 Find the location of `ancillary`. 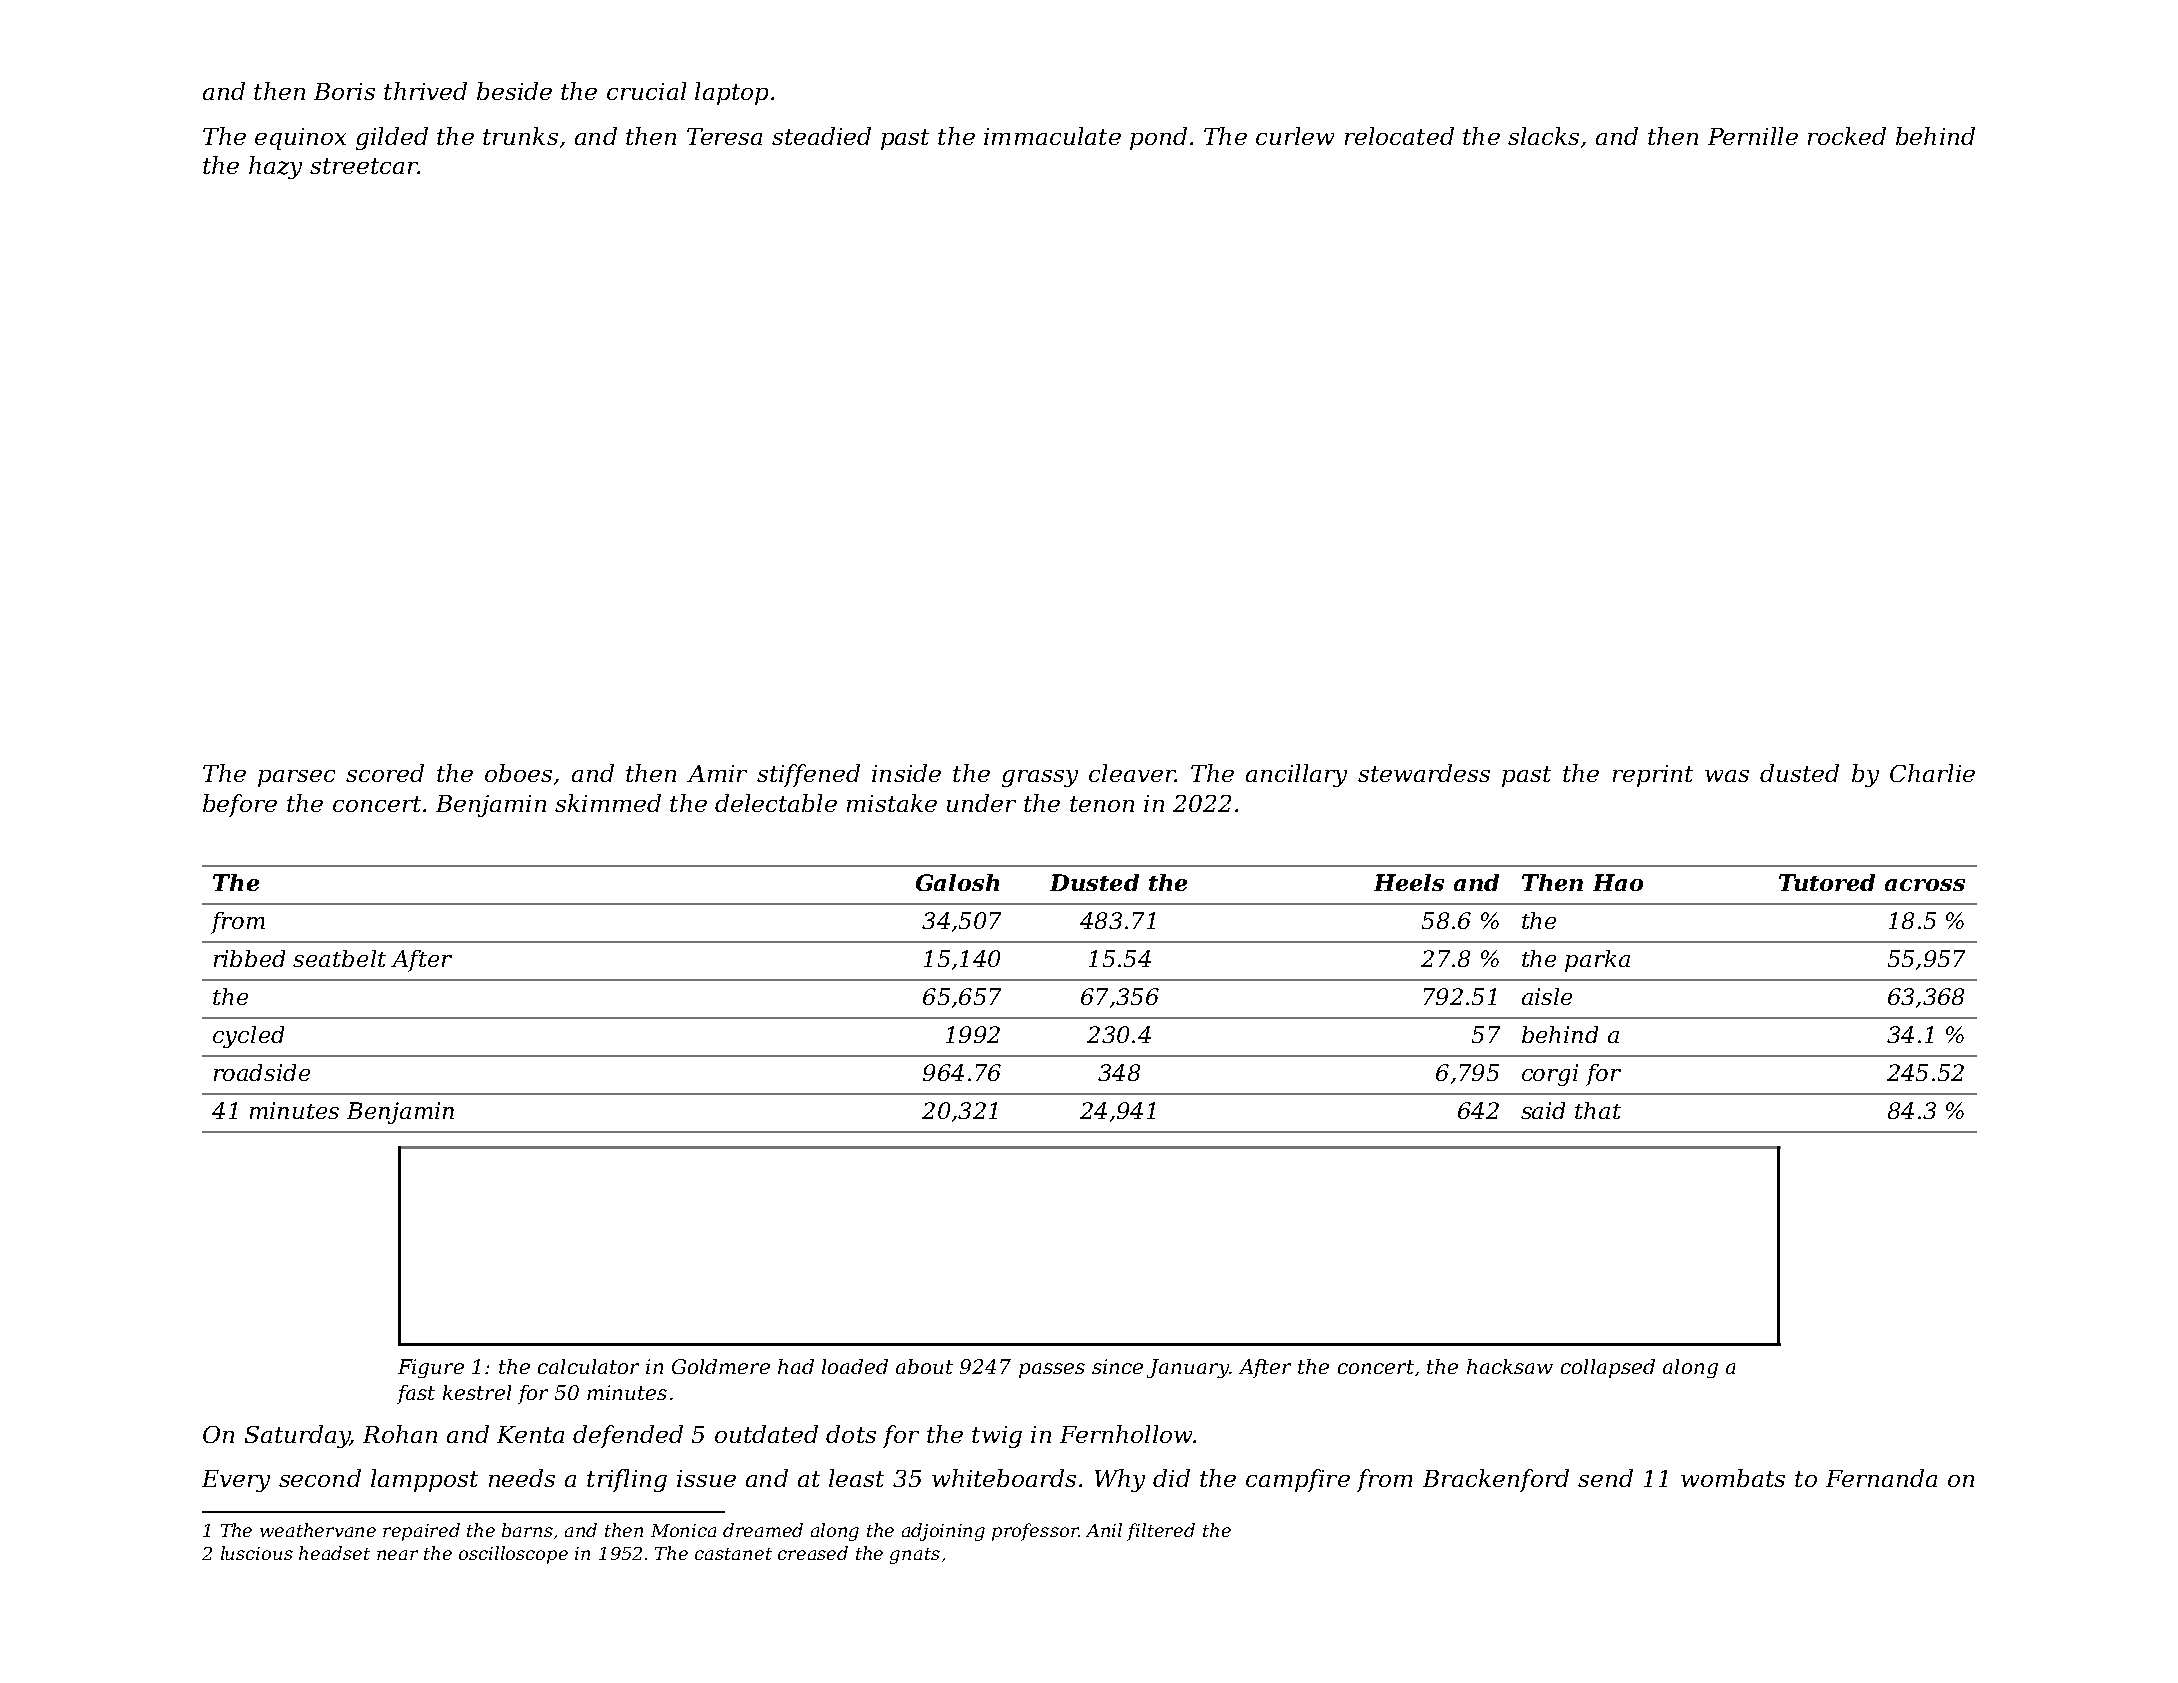

ancillary is located at coordinates (1296, 775).
